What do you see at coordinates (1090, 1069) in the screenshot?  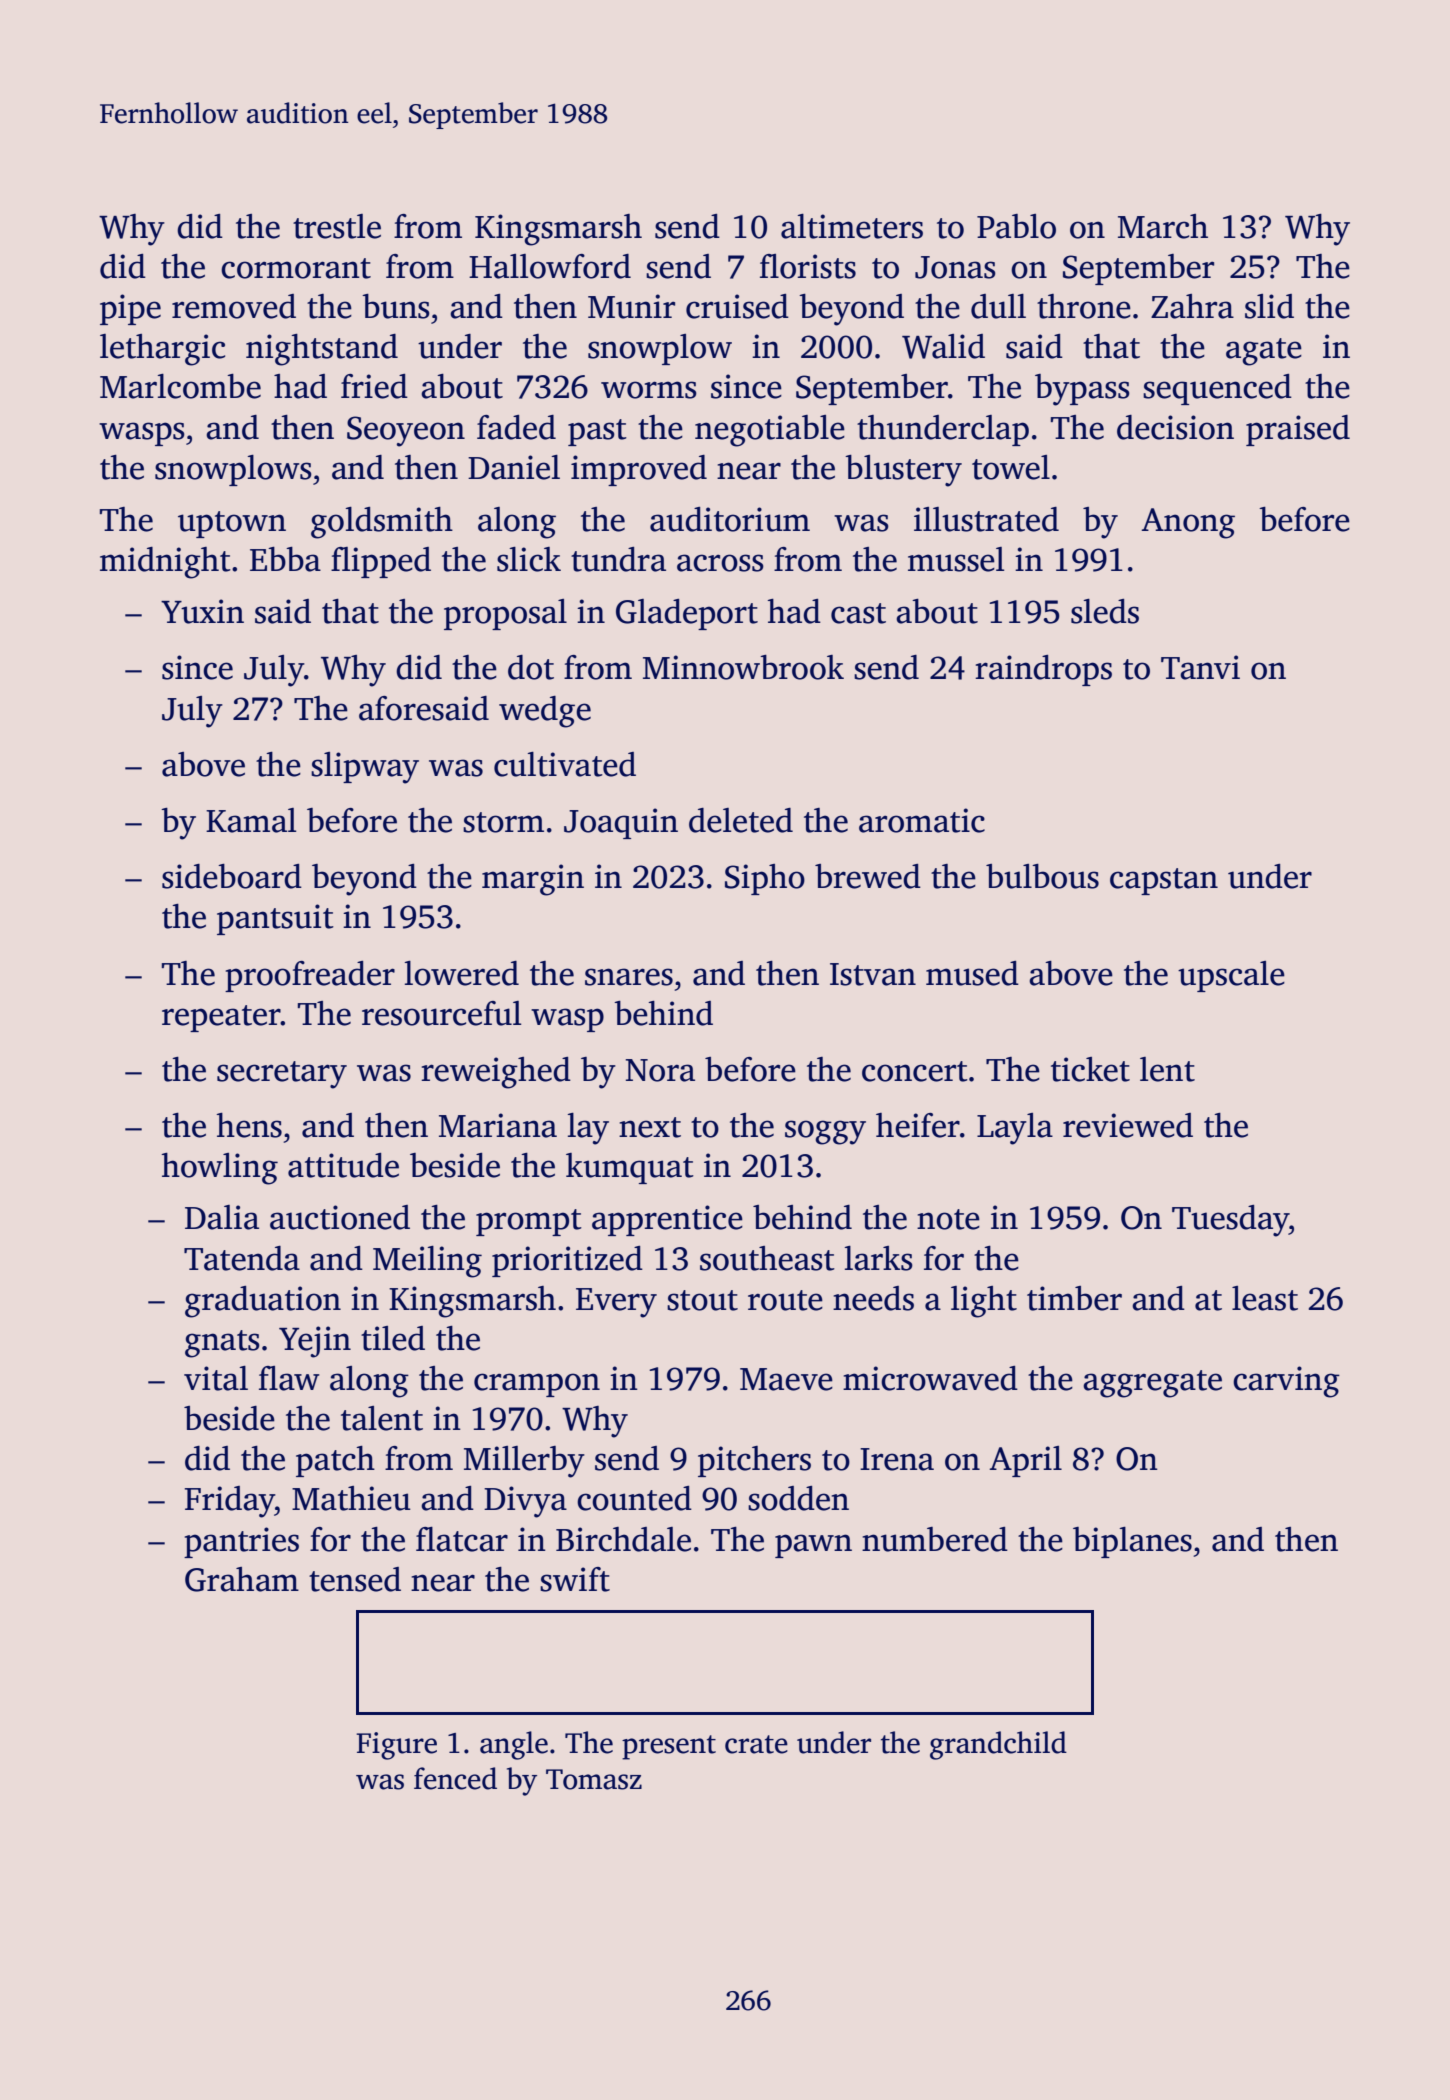 I see `ticket` at bounding box center [1090, 1069].
